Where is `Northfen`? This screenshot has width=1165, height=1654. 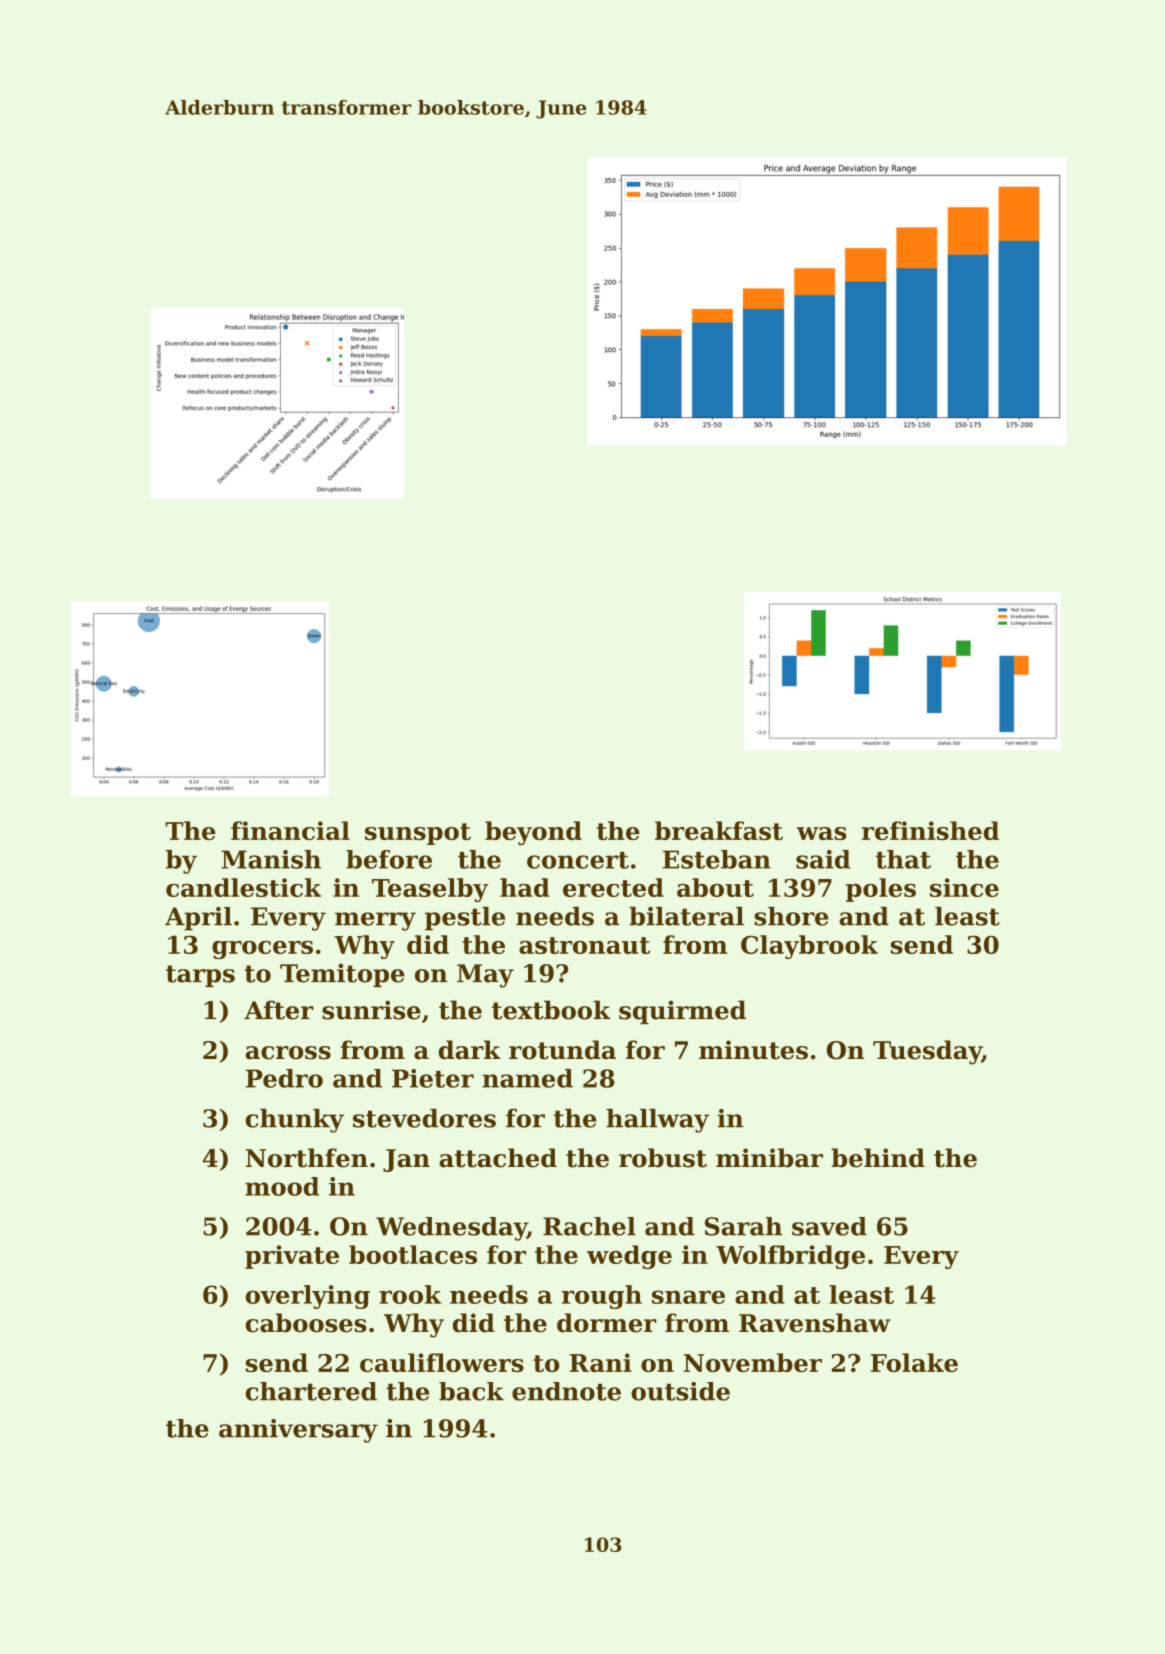
Northfen is located at coordinates (307, 1158).
